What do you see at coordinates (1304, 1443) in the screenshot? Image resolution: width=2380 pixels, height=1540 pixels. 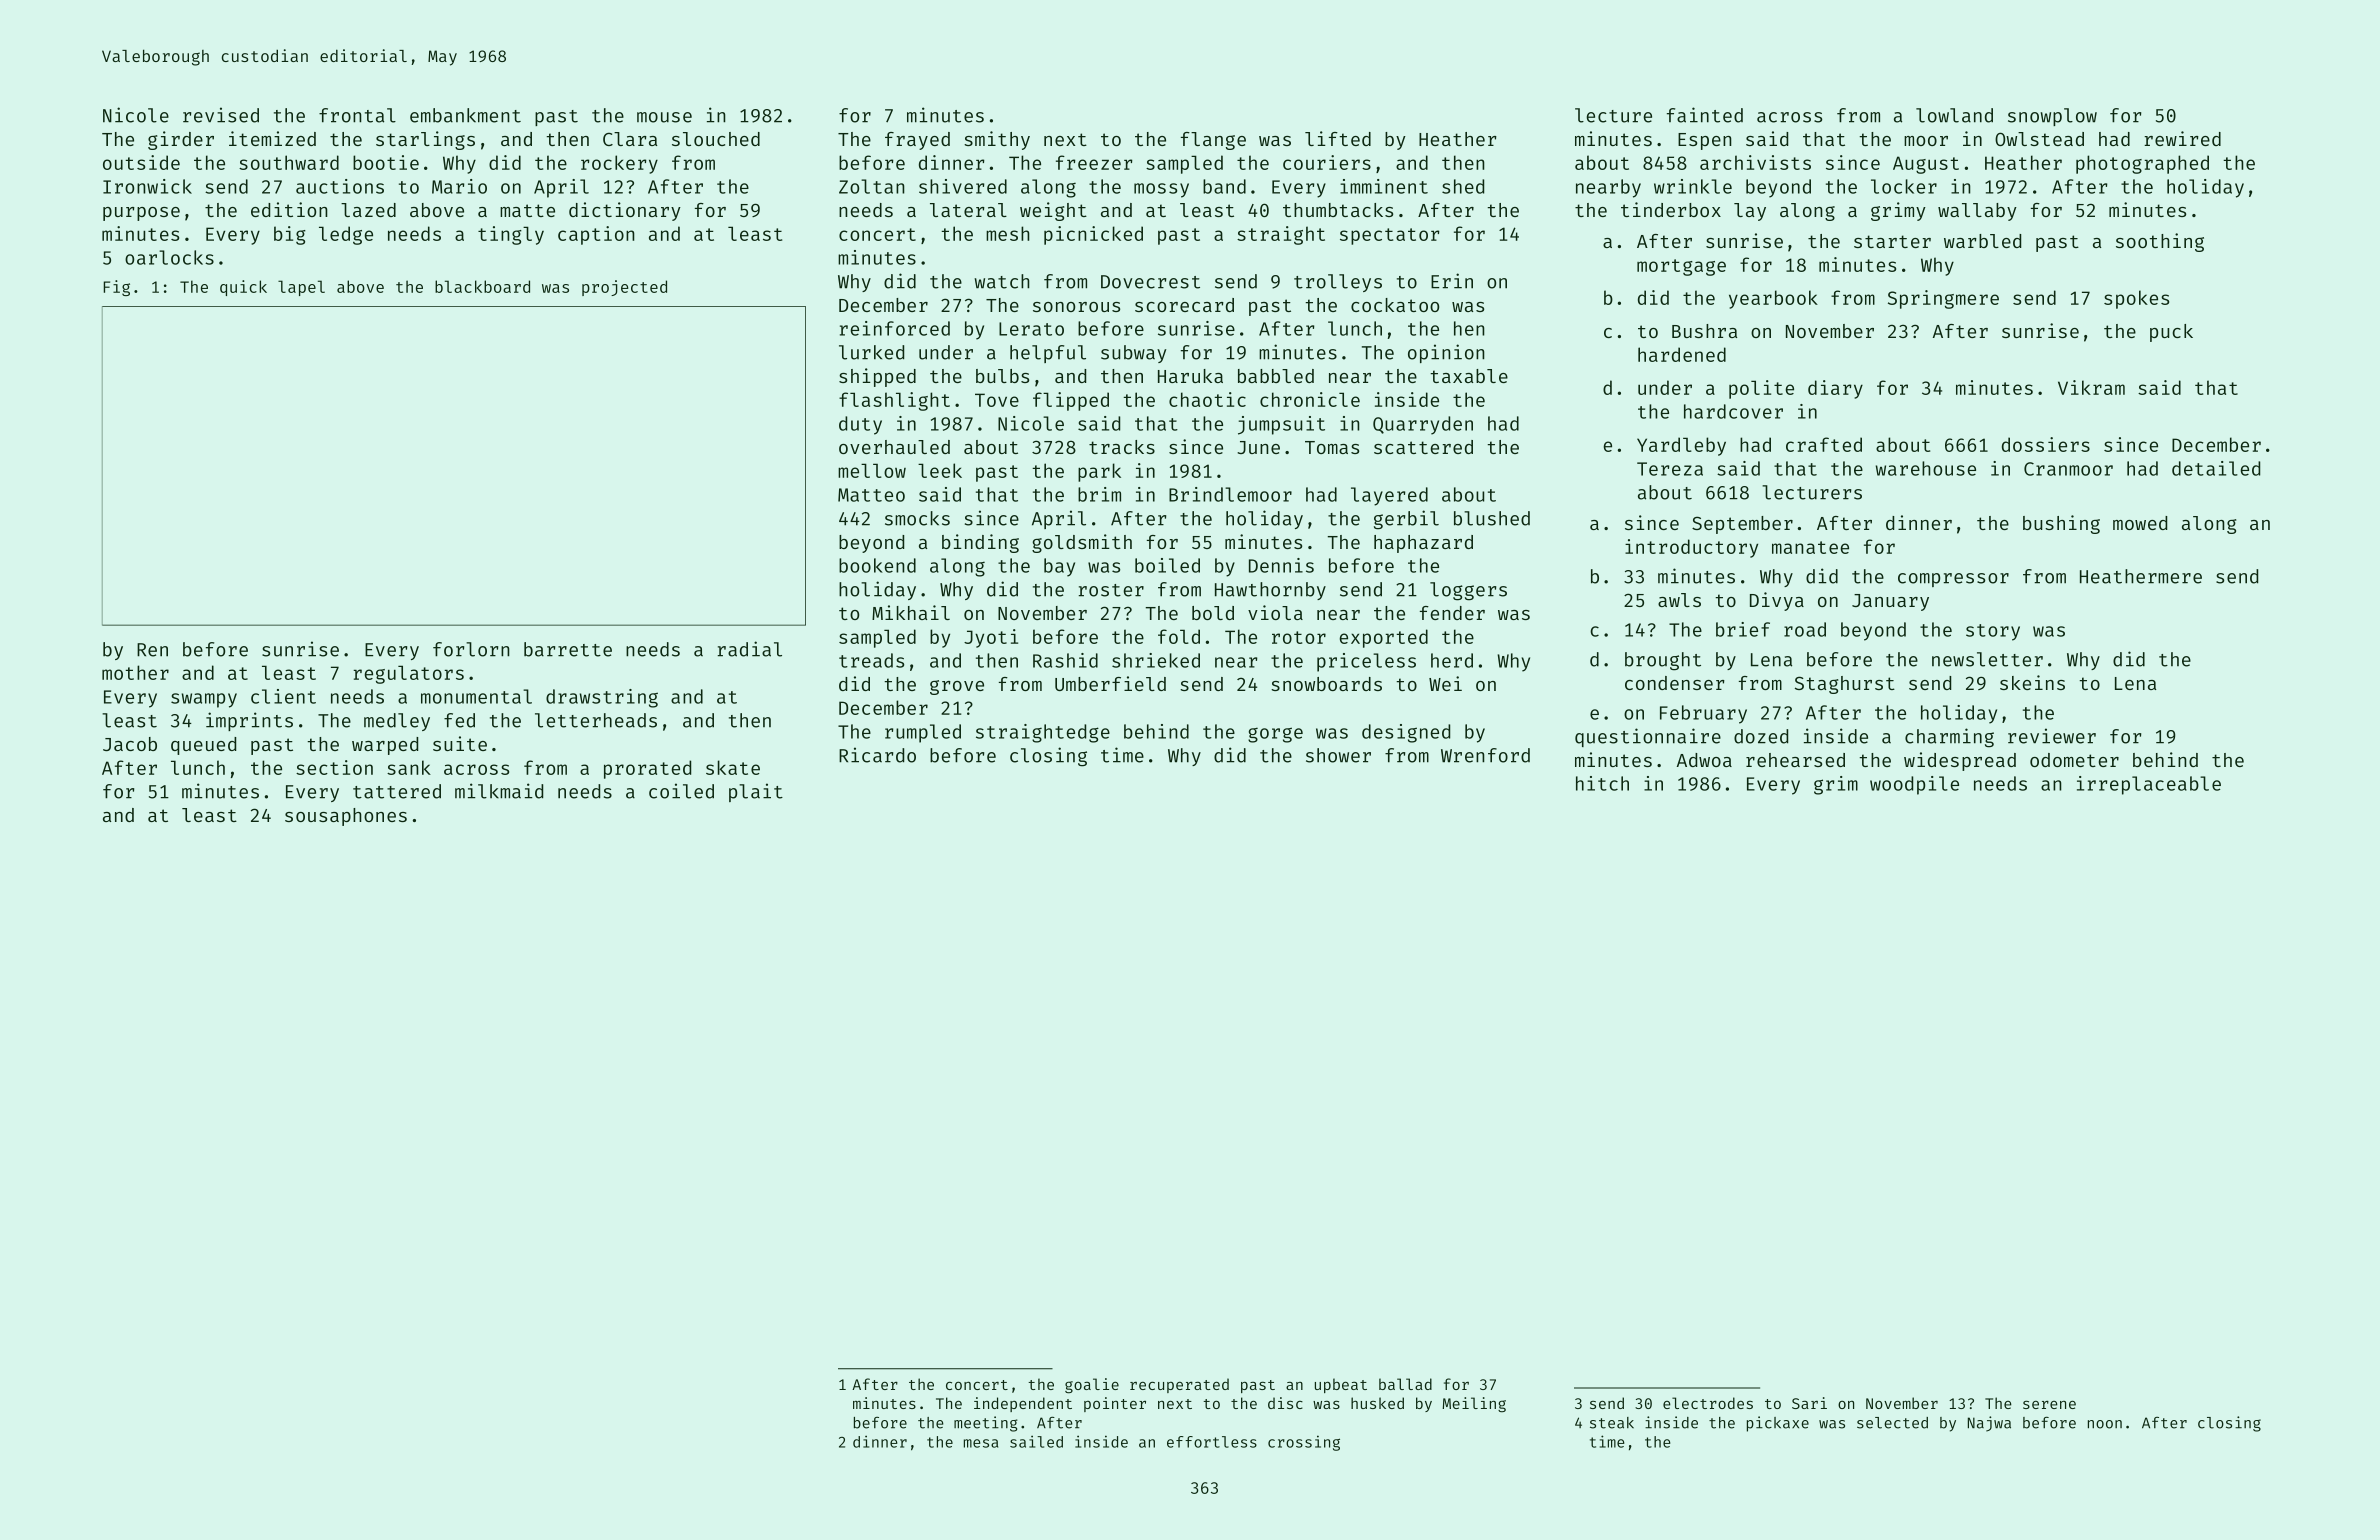 I see `crossing` at bounding box center [1304, 1443].
